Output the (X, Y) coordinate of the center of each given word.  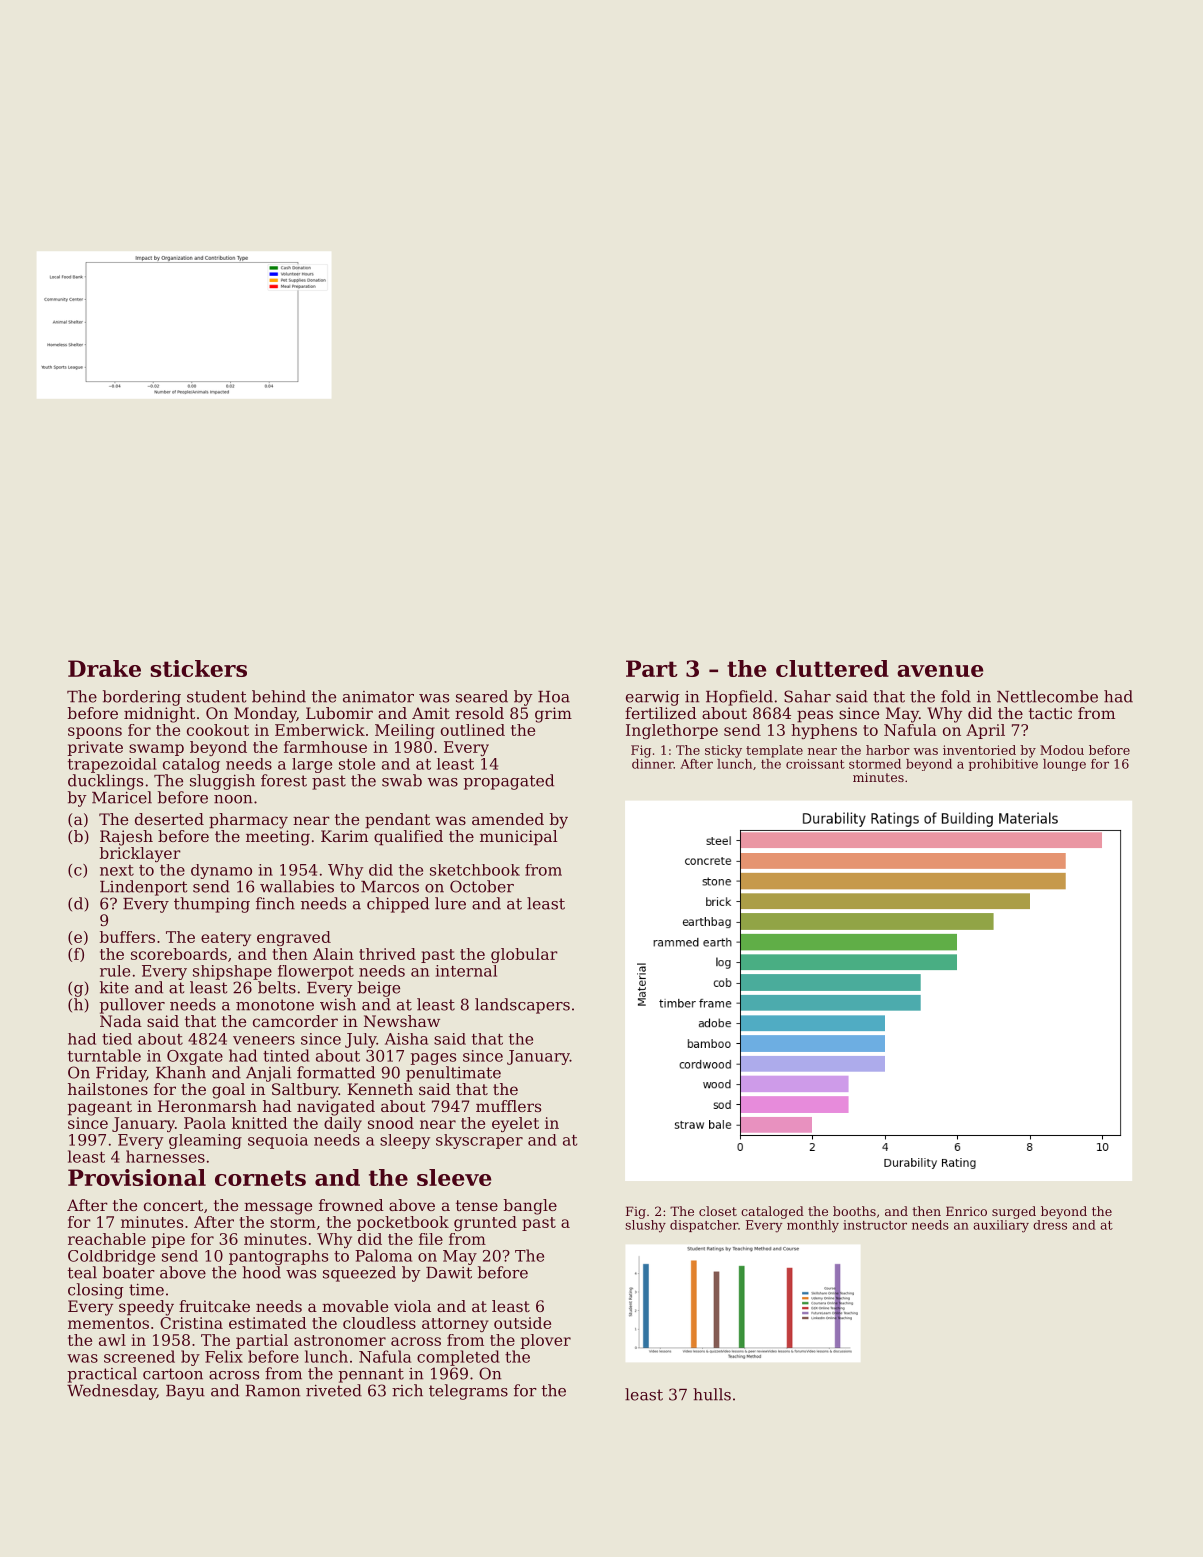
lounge (1064, 765)
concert (173, 1205)
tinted (286, 1055)
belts (277, 987)
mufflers (508, 1106)
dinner (653, 764)
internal (466, 971)
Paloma (383, 1255)
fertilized (661, 713)
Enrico (966, 1211)
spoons (95, 733)
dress (1050, 1225)
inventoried (979, 750)
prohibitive (1003, 765)
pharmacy (248, 821)
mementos (108, 1323)
